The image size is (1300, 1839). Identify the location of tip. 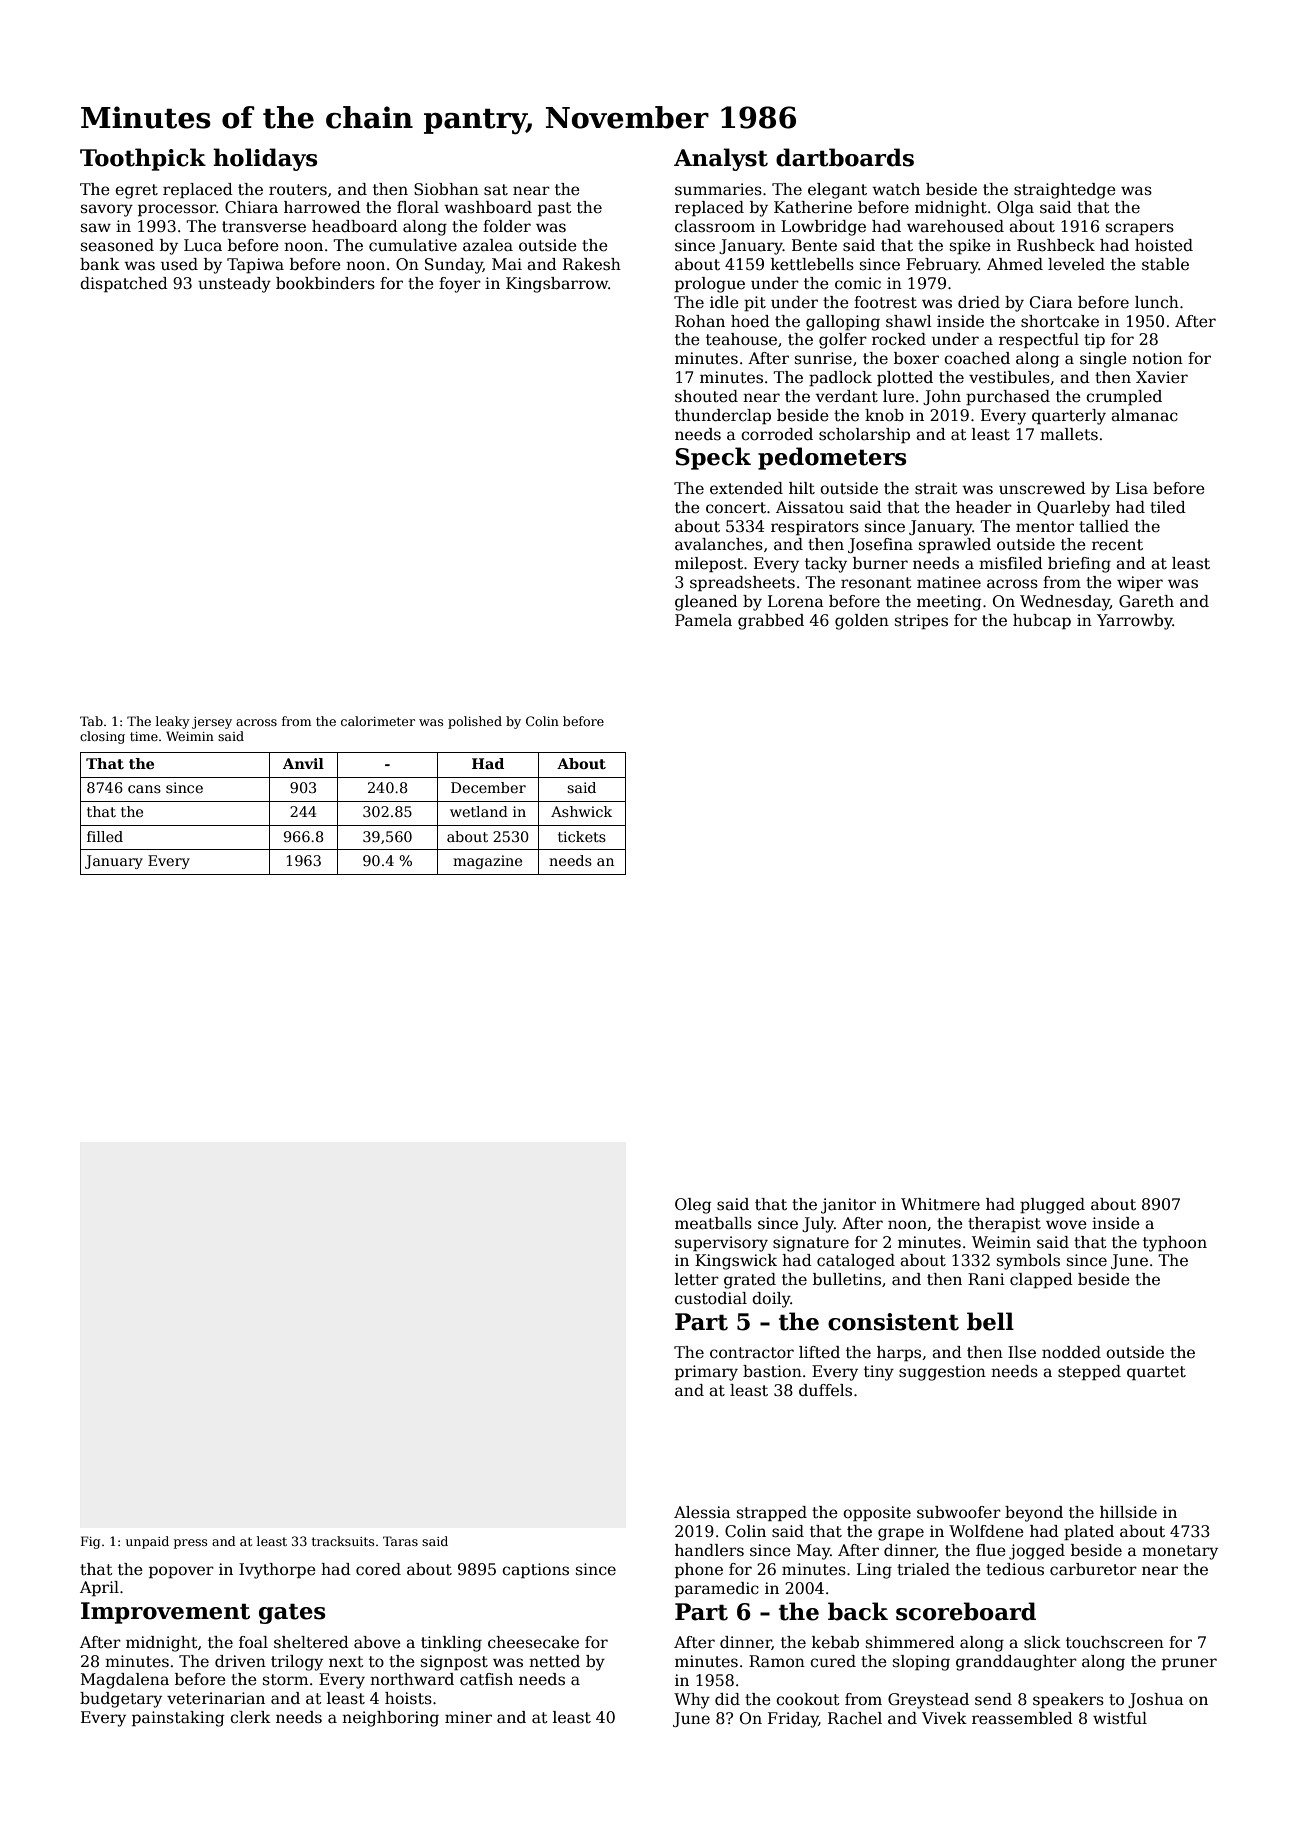
(1094, 341).
